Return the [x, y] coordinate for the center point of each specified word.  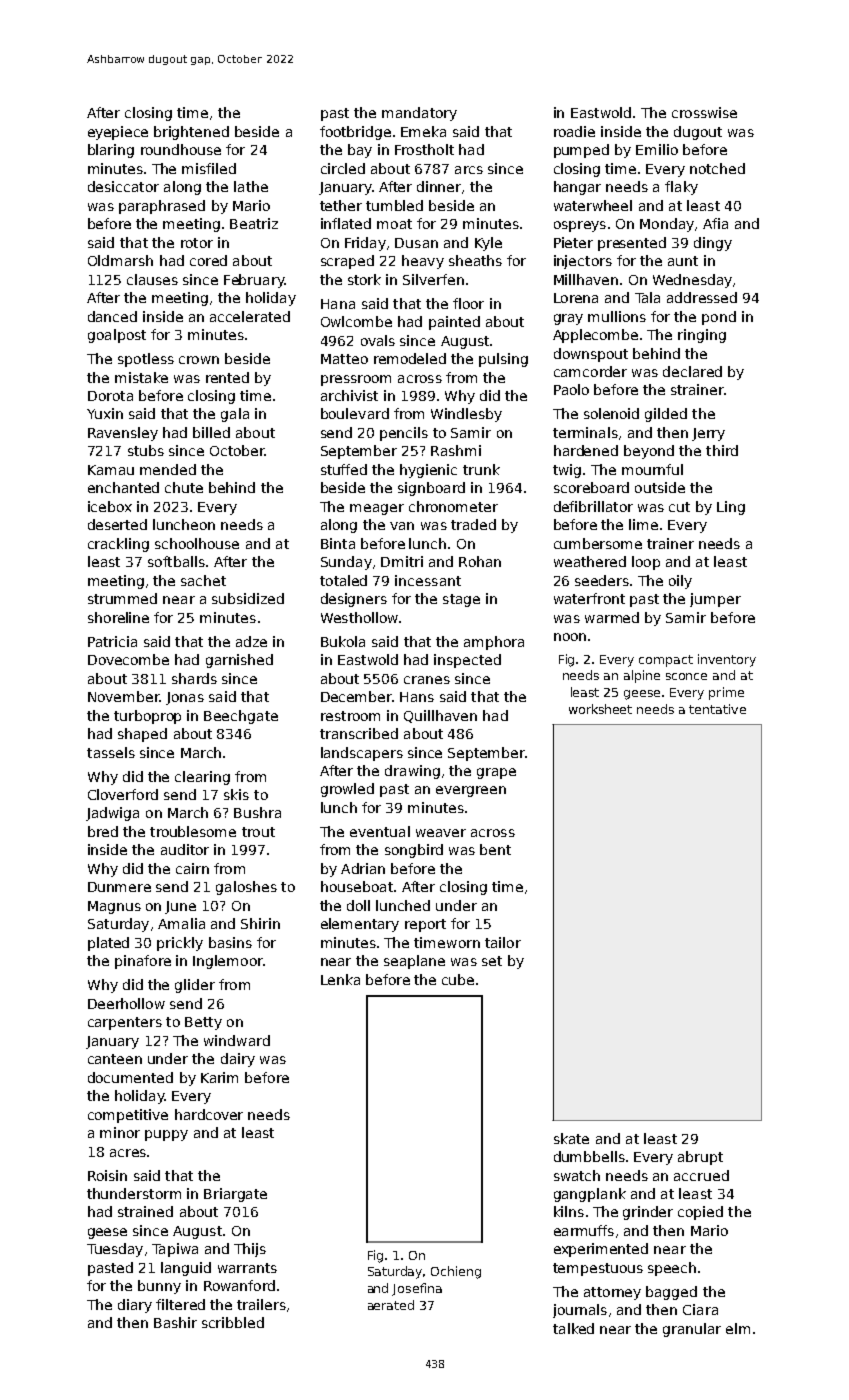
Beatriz [254, 223]
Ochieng [456, 1272]
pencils [404, 434]
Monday [667, 225]
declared [692, 371]
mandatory [419, 114]
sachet [203, 580]
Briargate [235, 1195]
